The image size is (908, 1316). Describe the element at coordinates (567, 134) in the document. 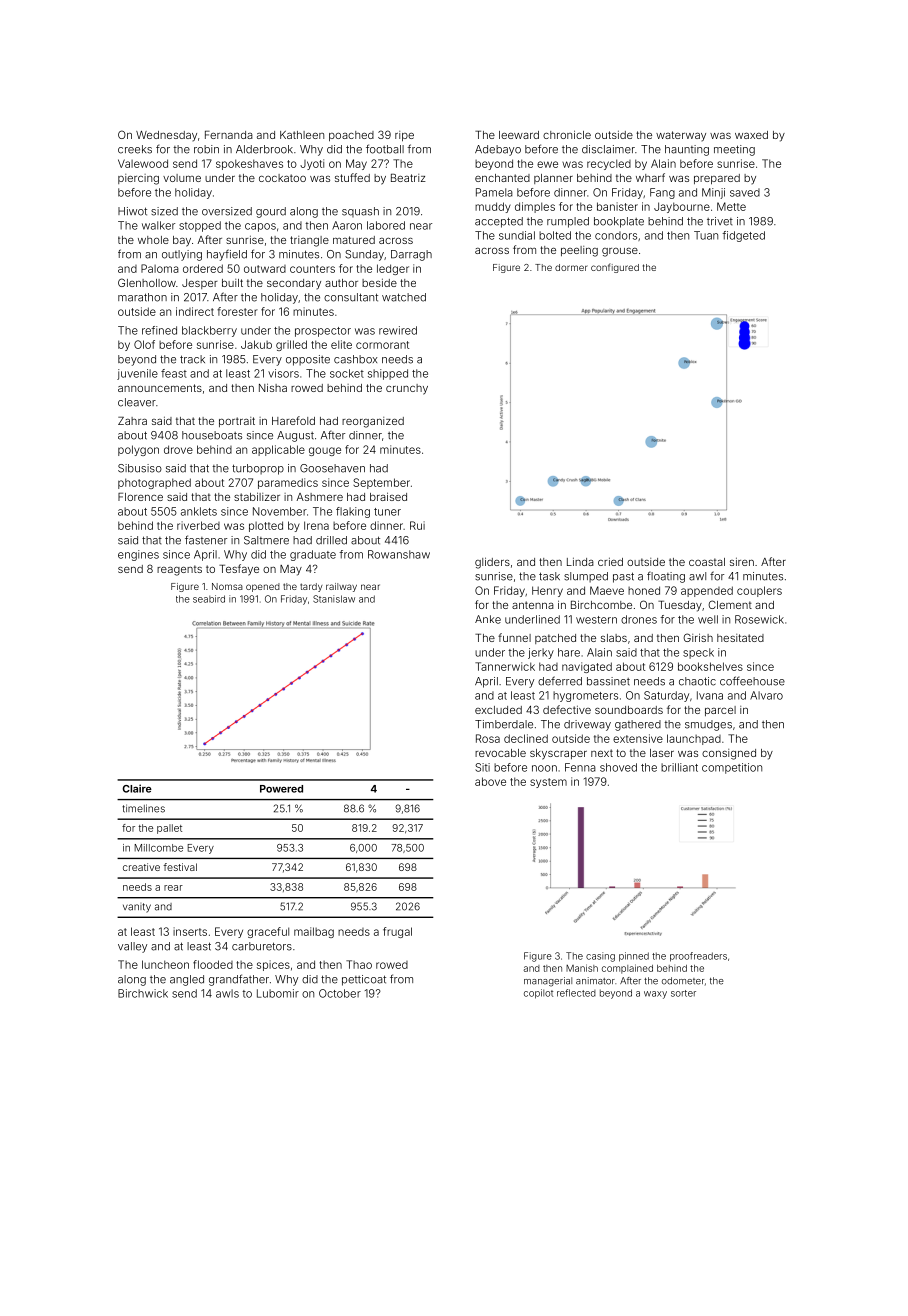

I see `chronicle` at that location.
